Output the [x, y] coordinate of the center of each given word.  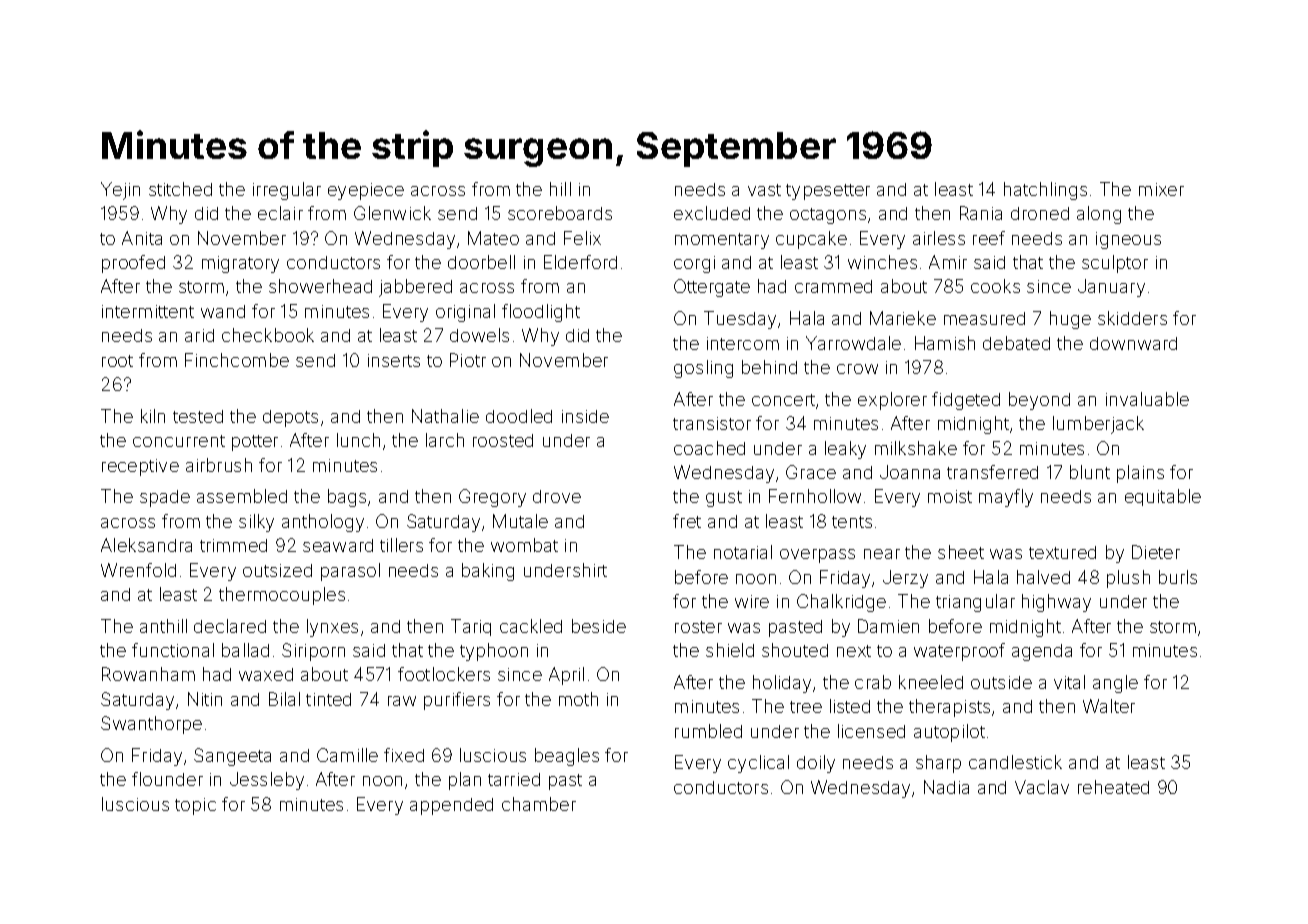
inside [585, 416]
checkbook [268, 335]
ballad [245, 650]
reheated [1113, 787]
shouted [795, 650]
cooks [995, 286]
